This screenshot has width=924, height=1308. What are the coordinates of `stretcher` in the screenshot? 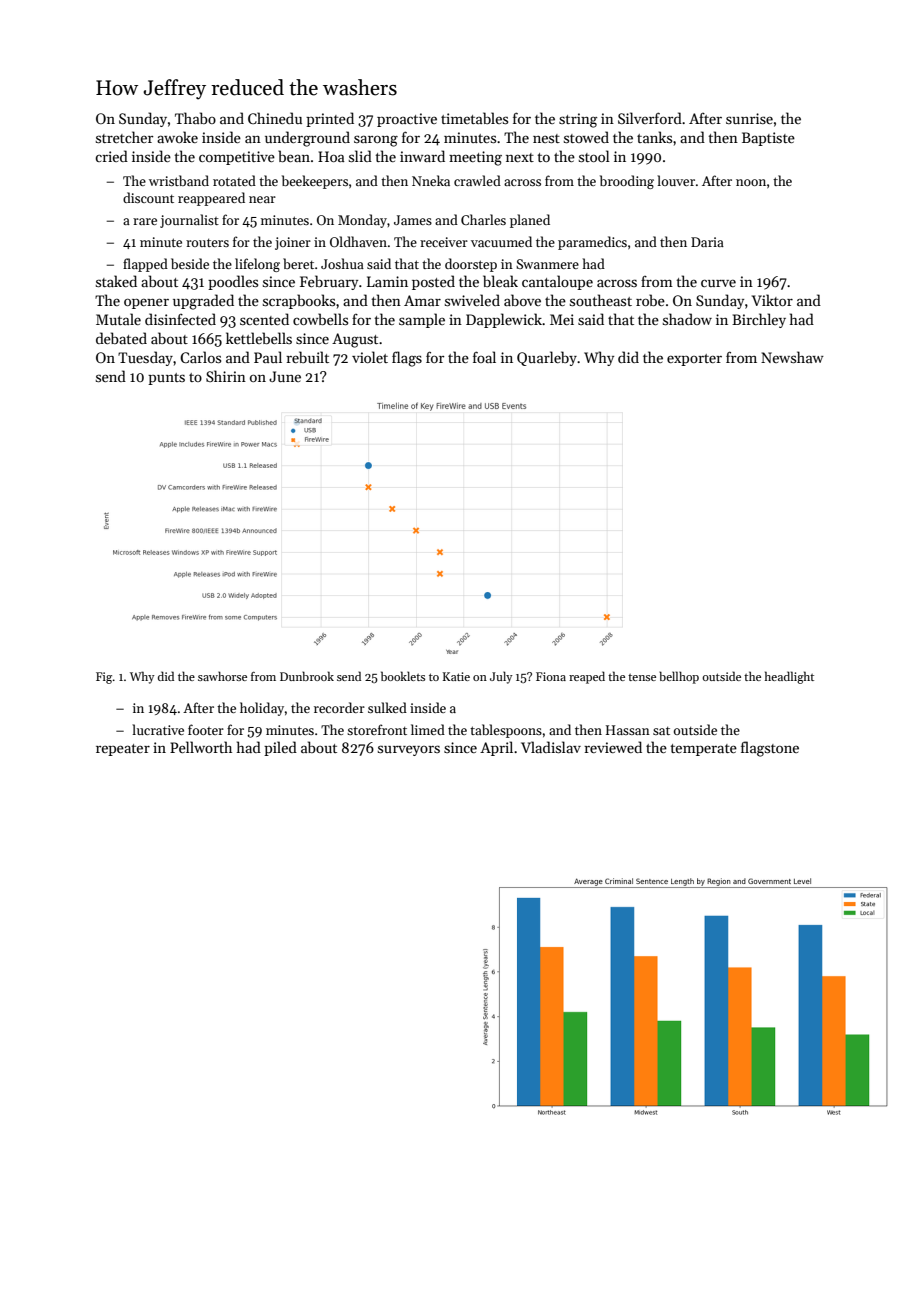 It's located at (124, 137).
